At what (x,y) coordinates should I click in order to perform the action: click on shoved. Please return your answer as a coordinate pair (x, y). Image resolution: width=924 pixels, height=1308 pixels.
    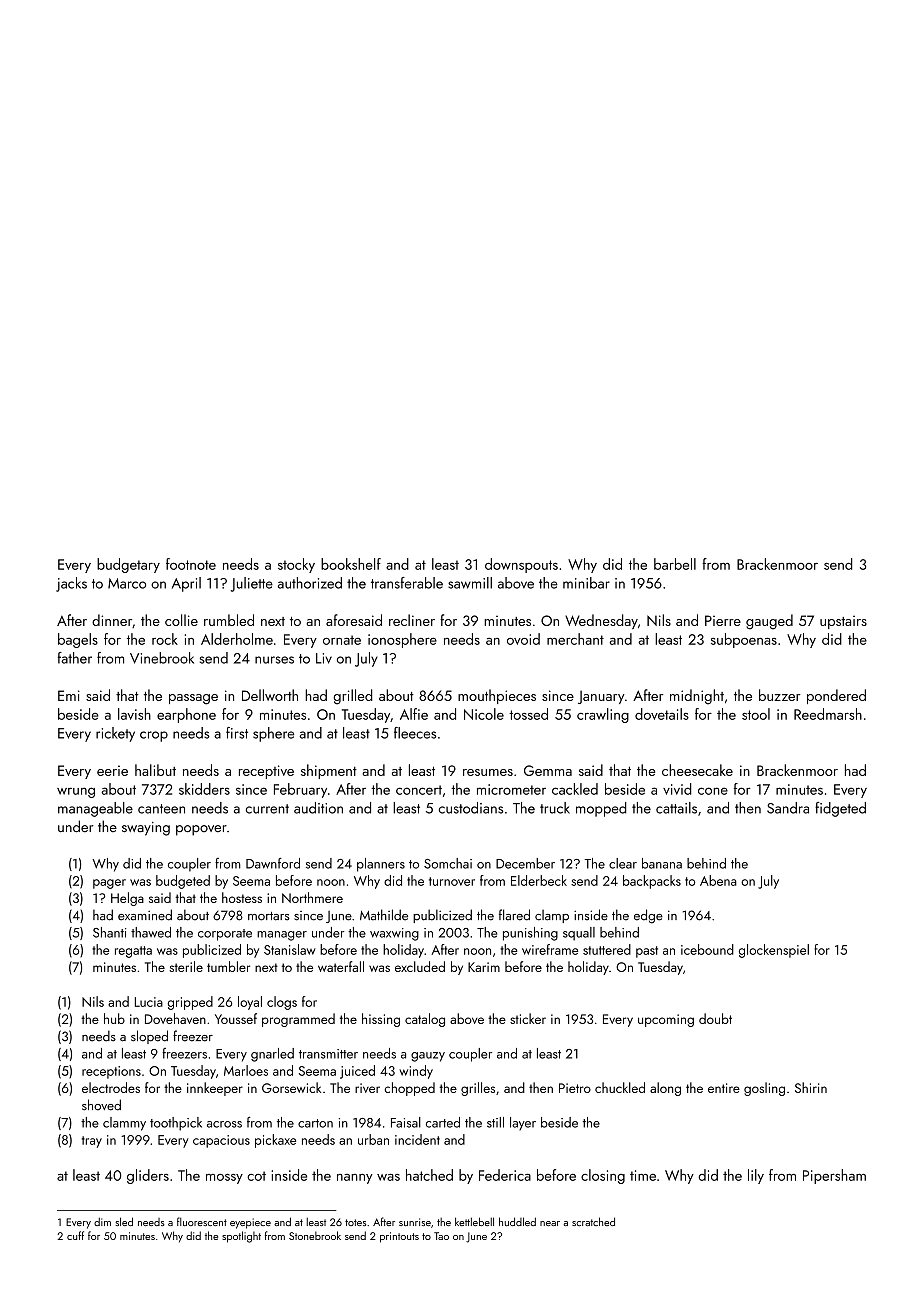
    Looking at the image, I should click on (101, 1105).
